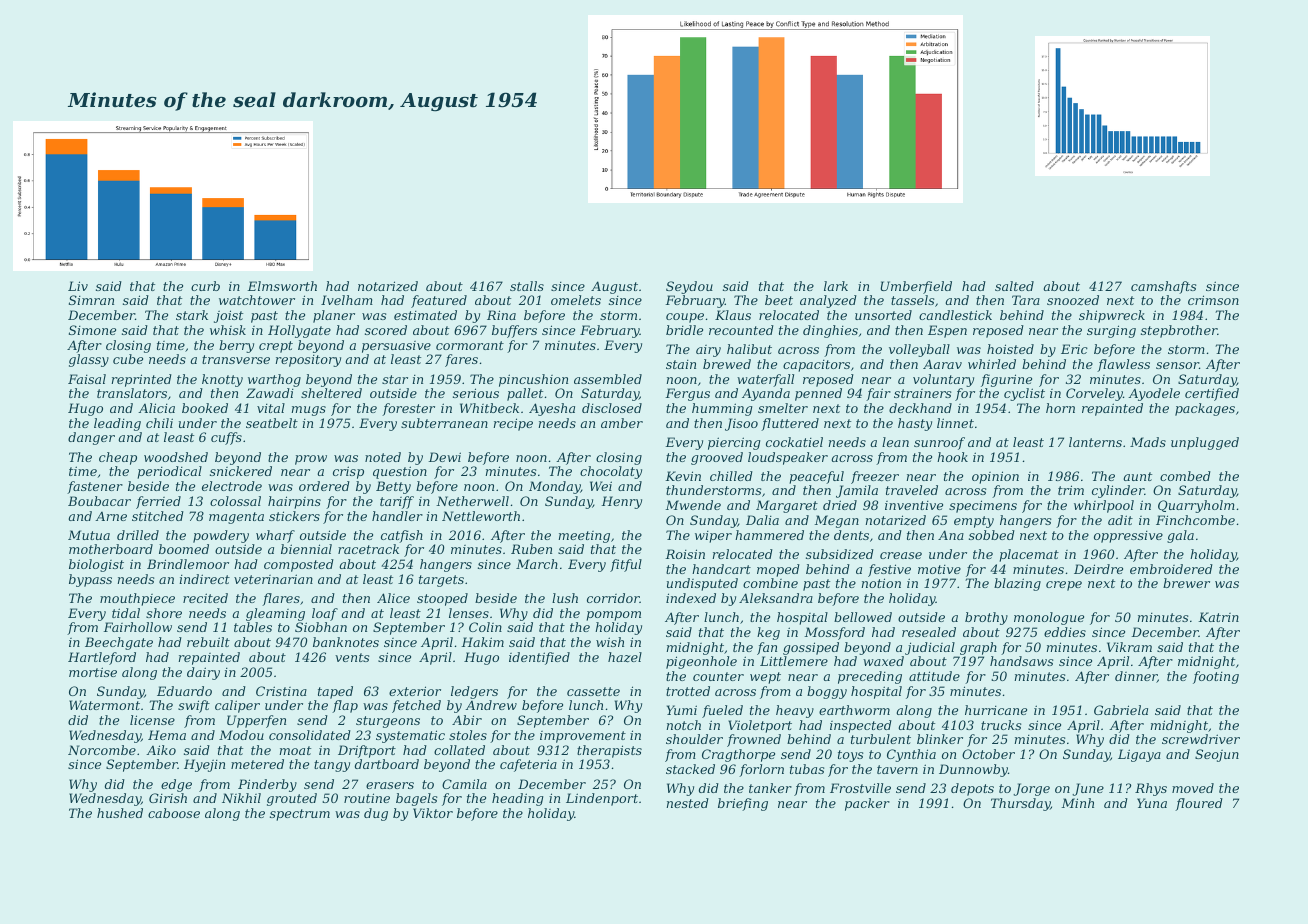 The height and width of the screenshot is (924, 1308). What do you see at coordinates (91, 300) in the screenshot?
I see `Simran` at bounding box center [91, 300].
